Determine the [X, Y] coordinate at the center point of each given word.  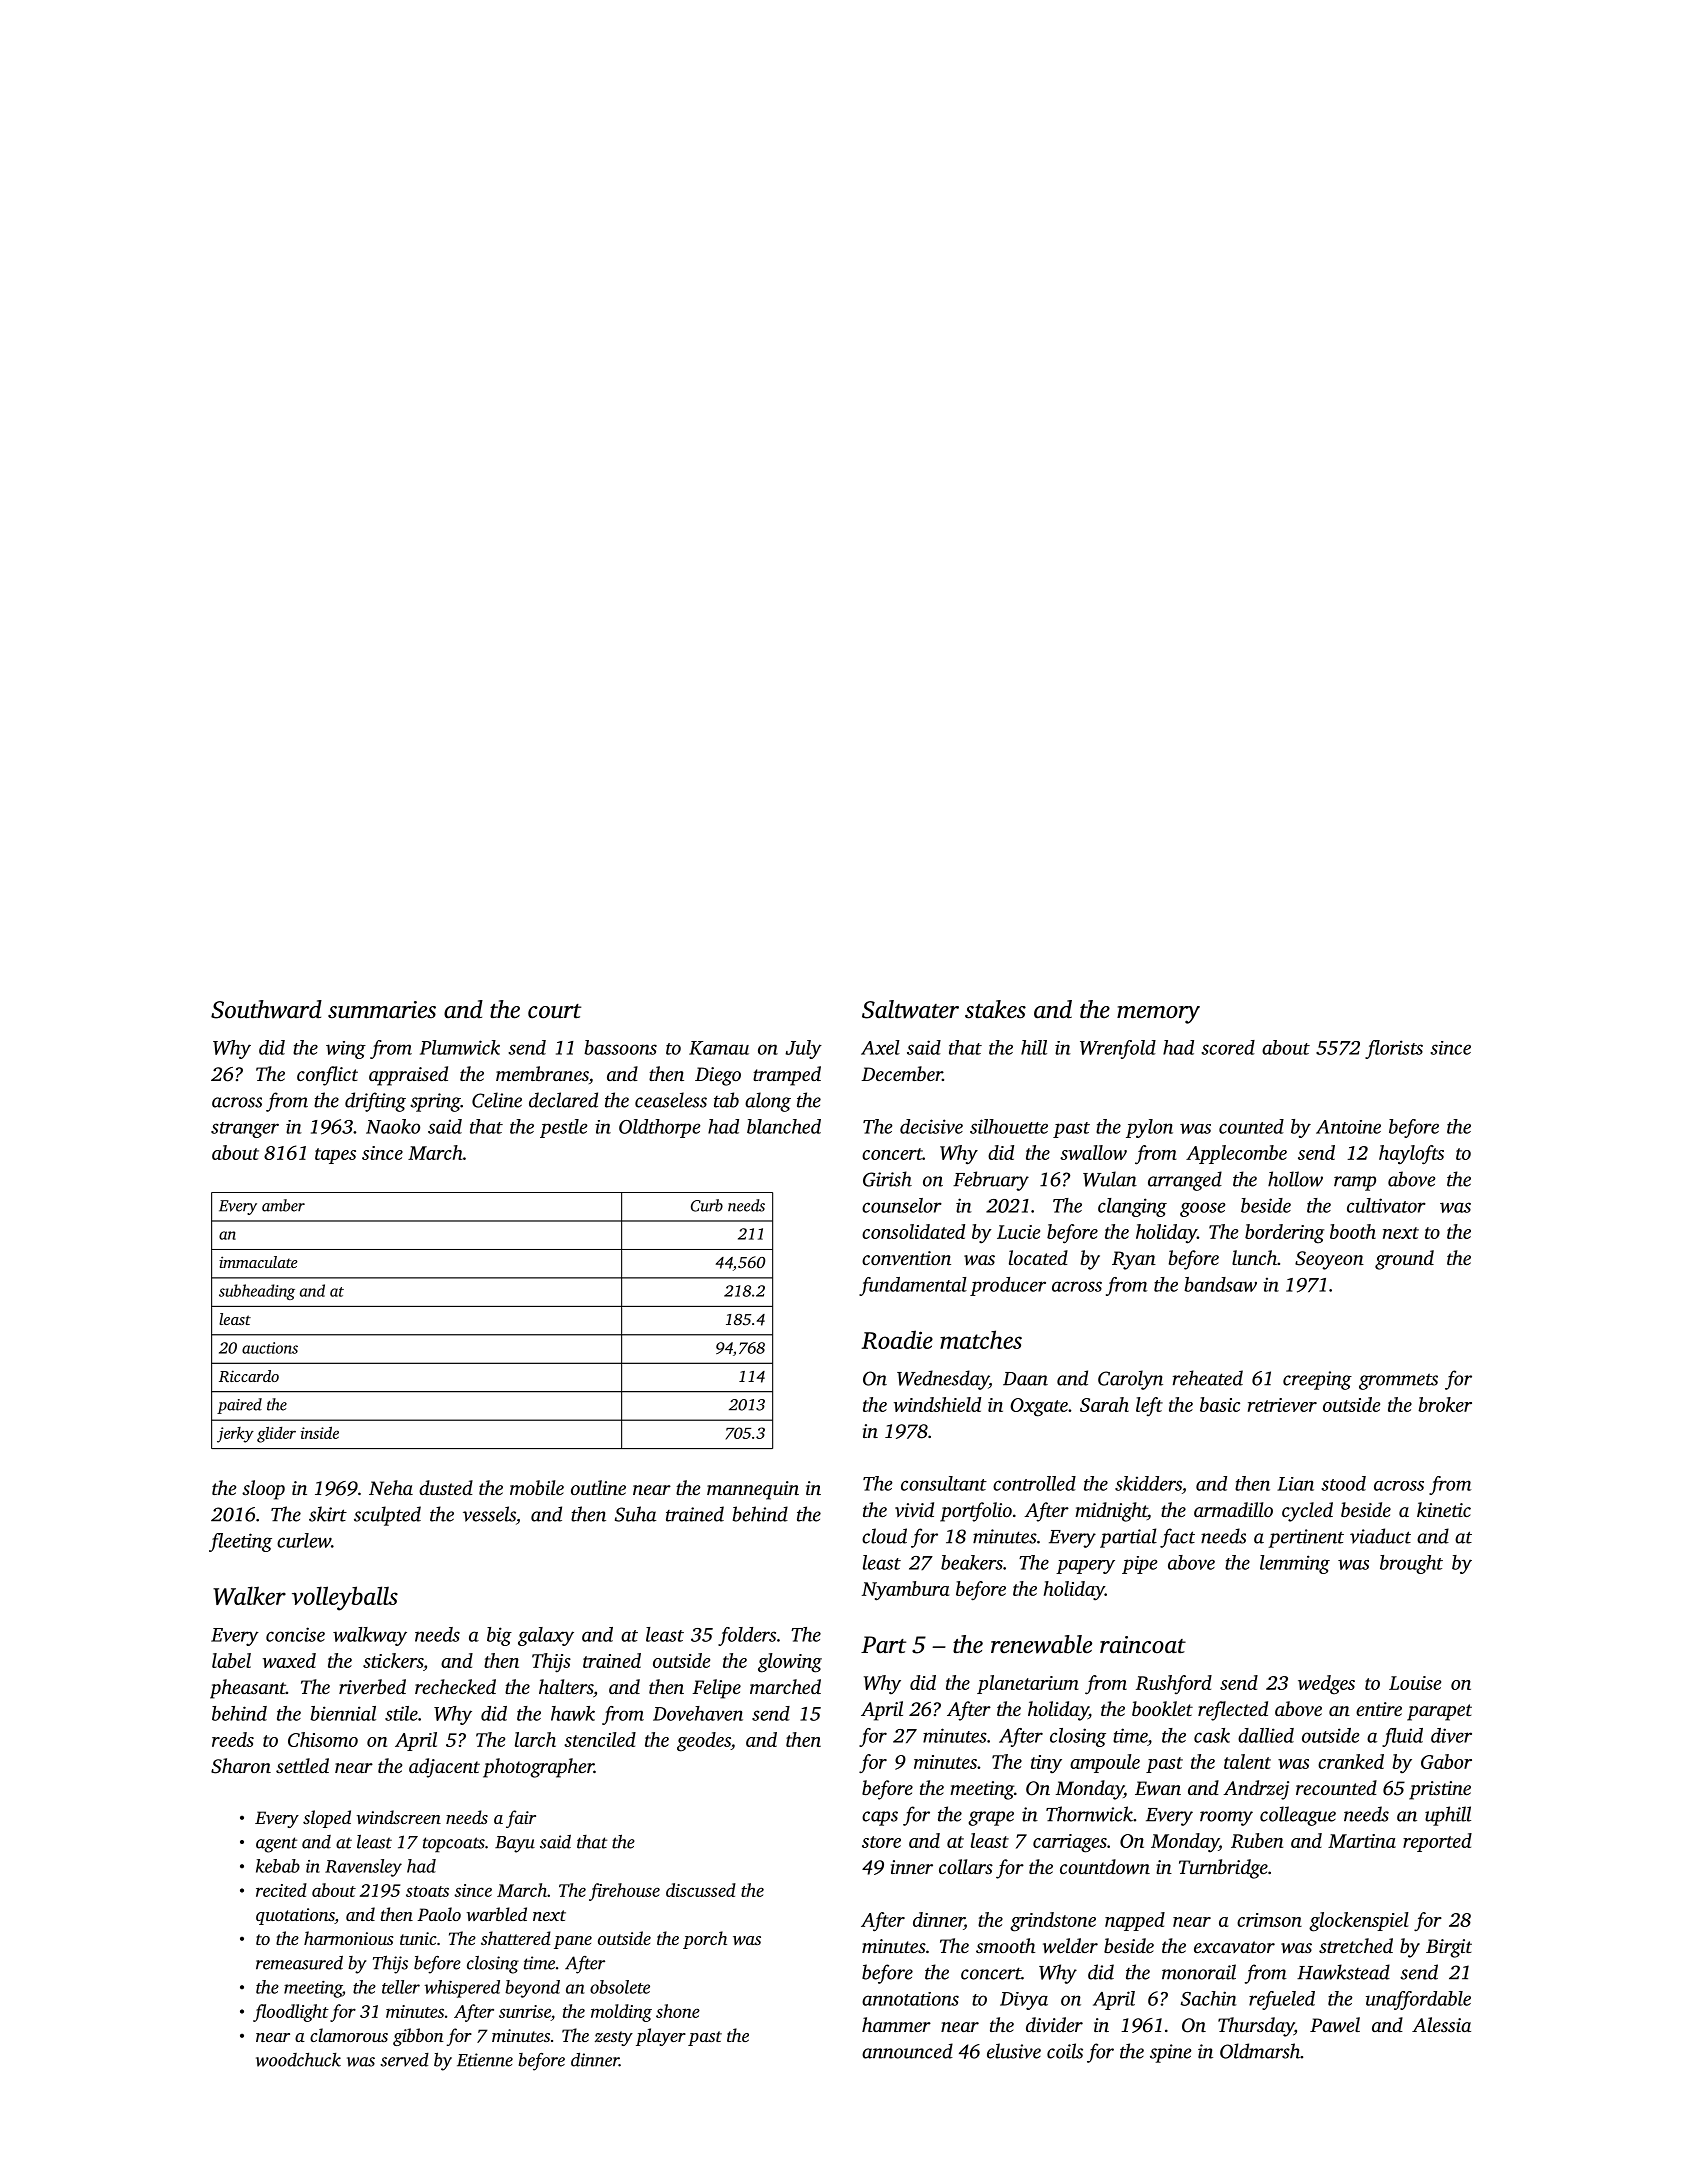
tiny [1046, 1764]
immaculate [258, 1262]
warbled [497, 1914]
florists [1394, 1049]
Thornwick [1089, 1814]
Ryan [1134, 1260]
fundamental [913, 1286]
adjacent [444, 1768]
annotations [910, 1999]
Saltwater [910, 1009]
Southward [266, 1009]
